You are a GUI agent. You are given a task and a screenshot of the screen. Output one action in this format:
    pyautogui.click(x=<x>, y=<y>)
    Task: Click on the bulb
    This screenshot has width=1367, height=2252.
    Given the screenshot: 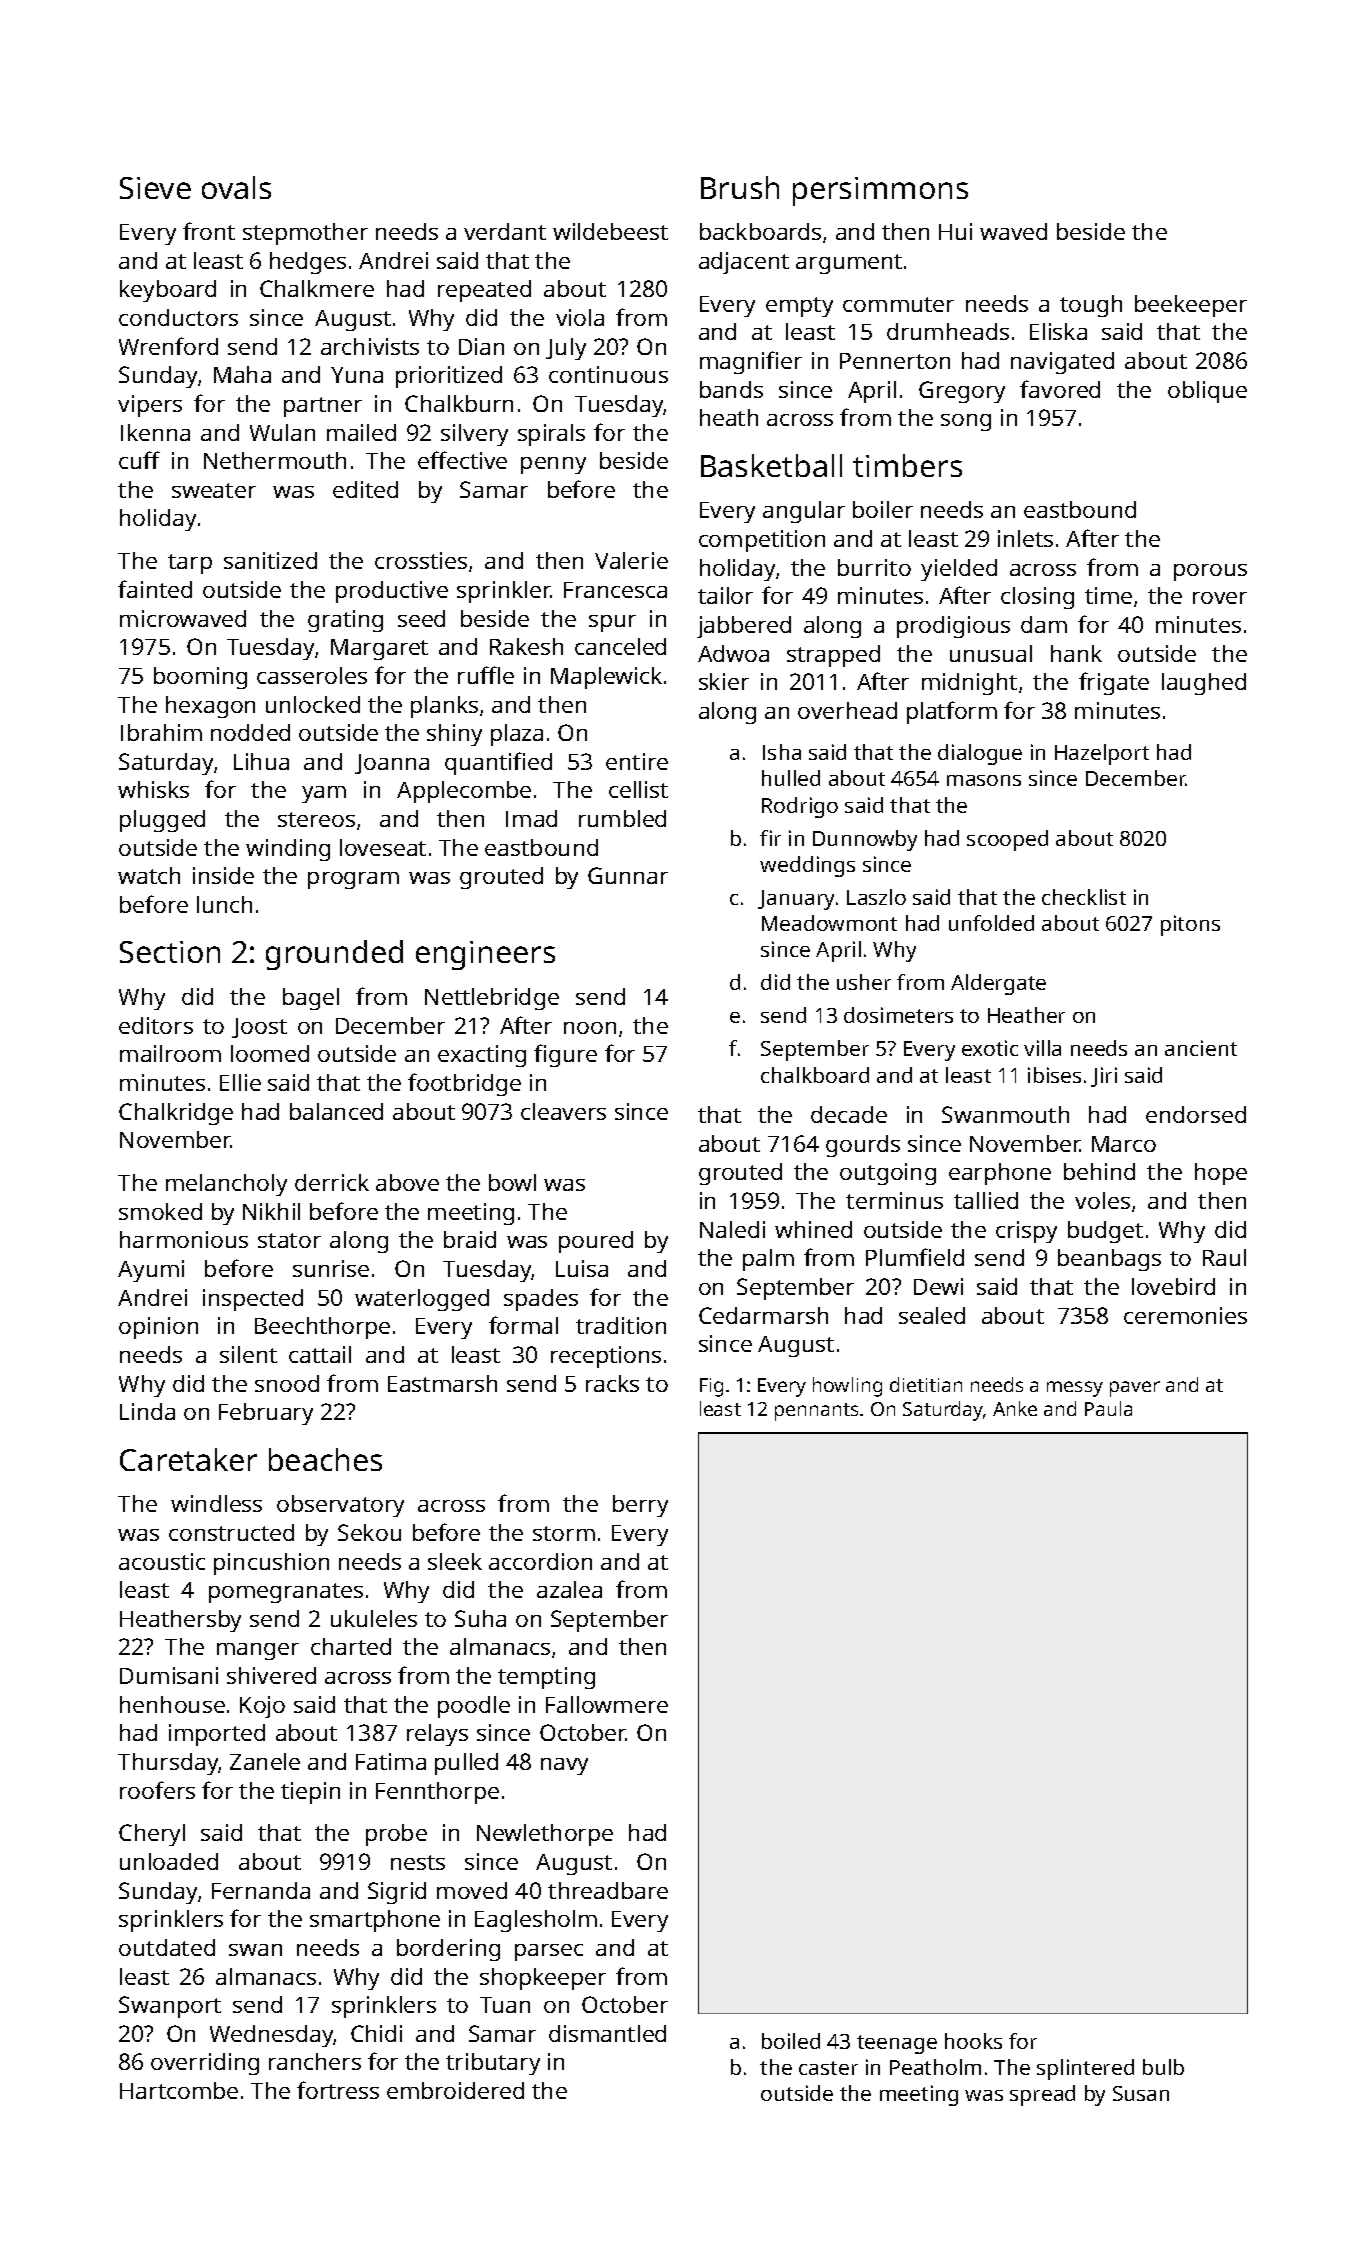 What is the action you would take?
    pyautogui.click(x=1163, y=2067)
